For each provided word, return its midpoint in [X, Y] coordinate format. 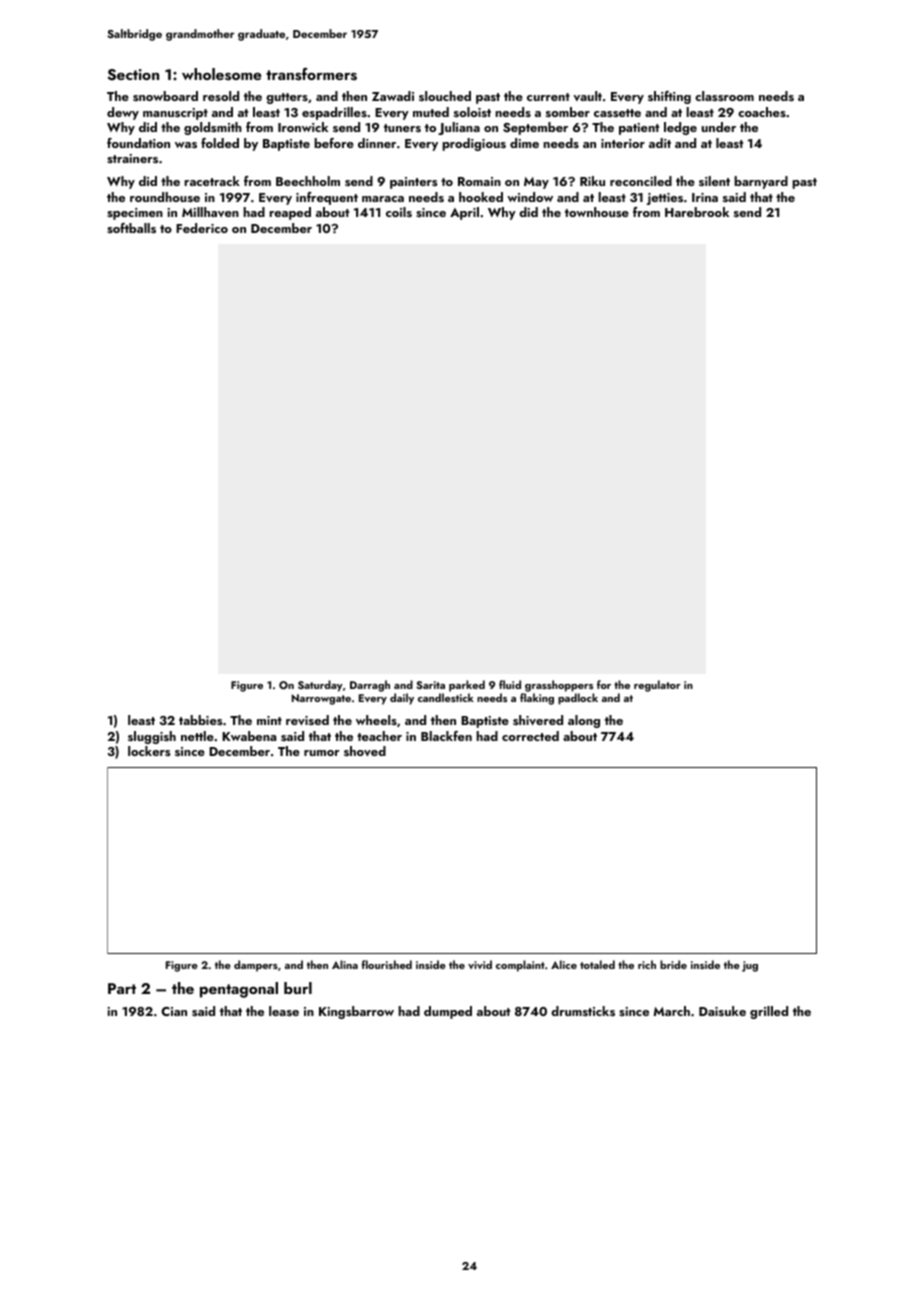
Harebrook [697, 212]
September [535, 128]
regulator [657, 686]
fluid [510, 684]
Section [133, 75]
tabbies [201, 720]
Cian [174, 1011]
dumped [448, 1012]
